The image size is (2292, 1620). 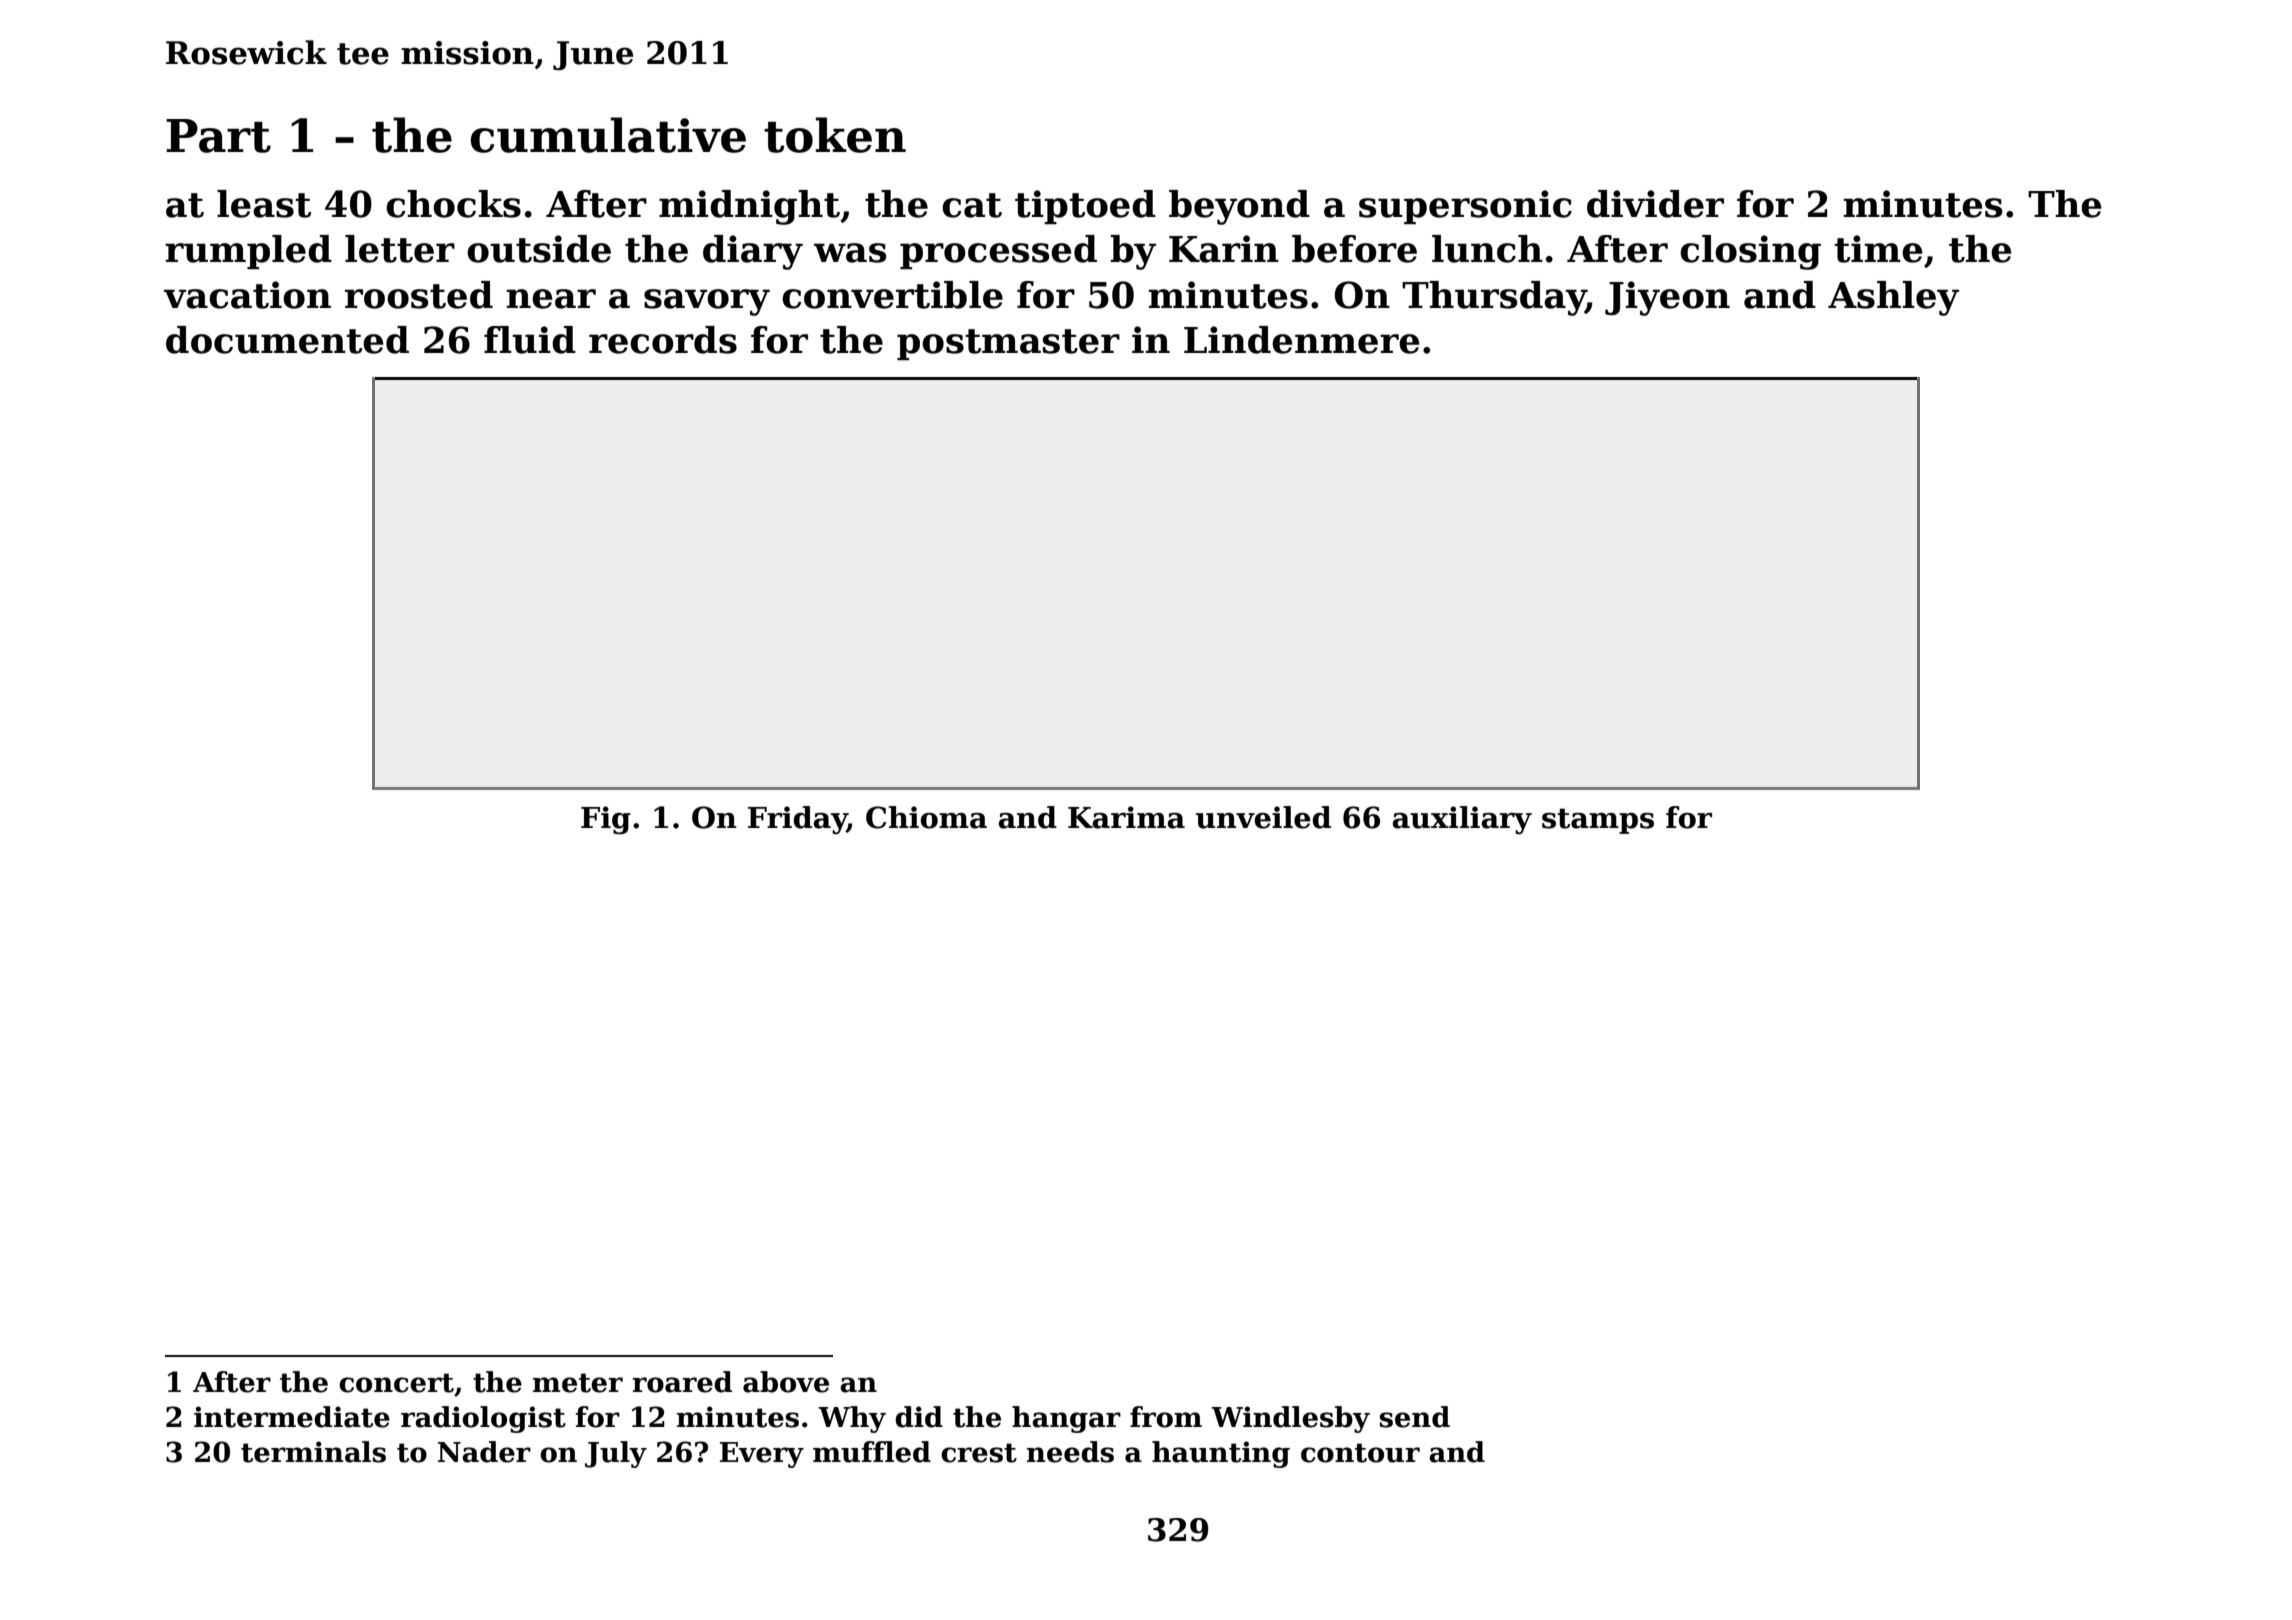 I want to click on Friday, so click(x=797, y=820).
